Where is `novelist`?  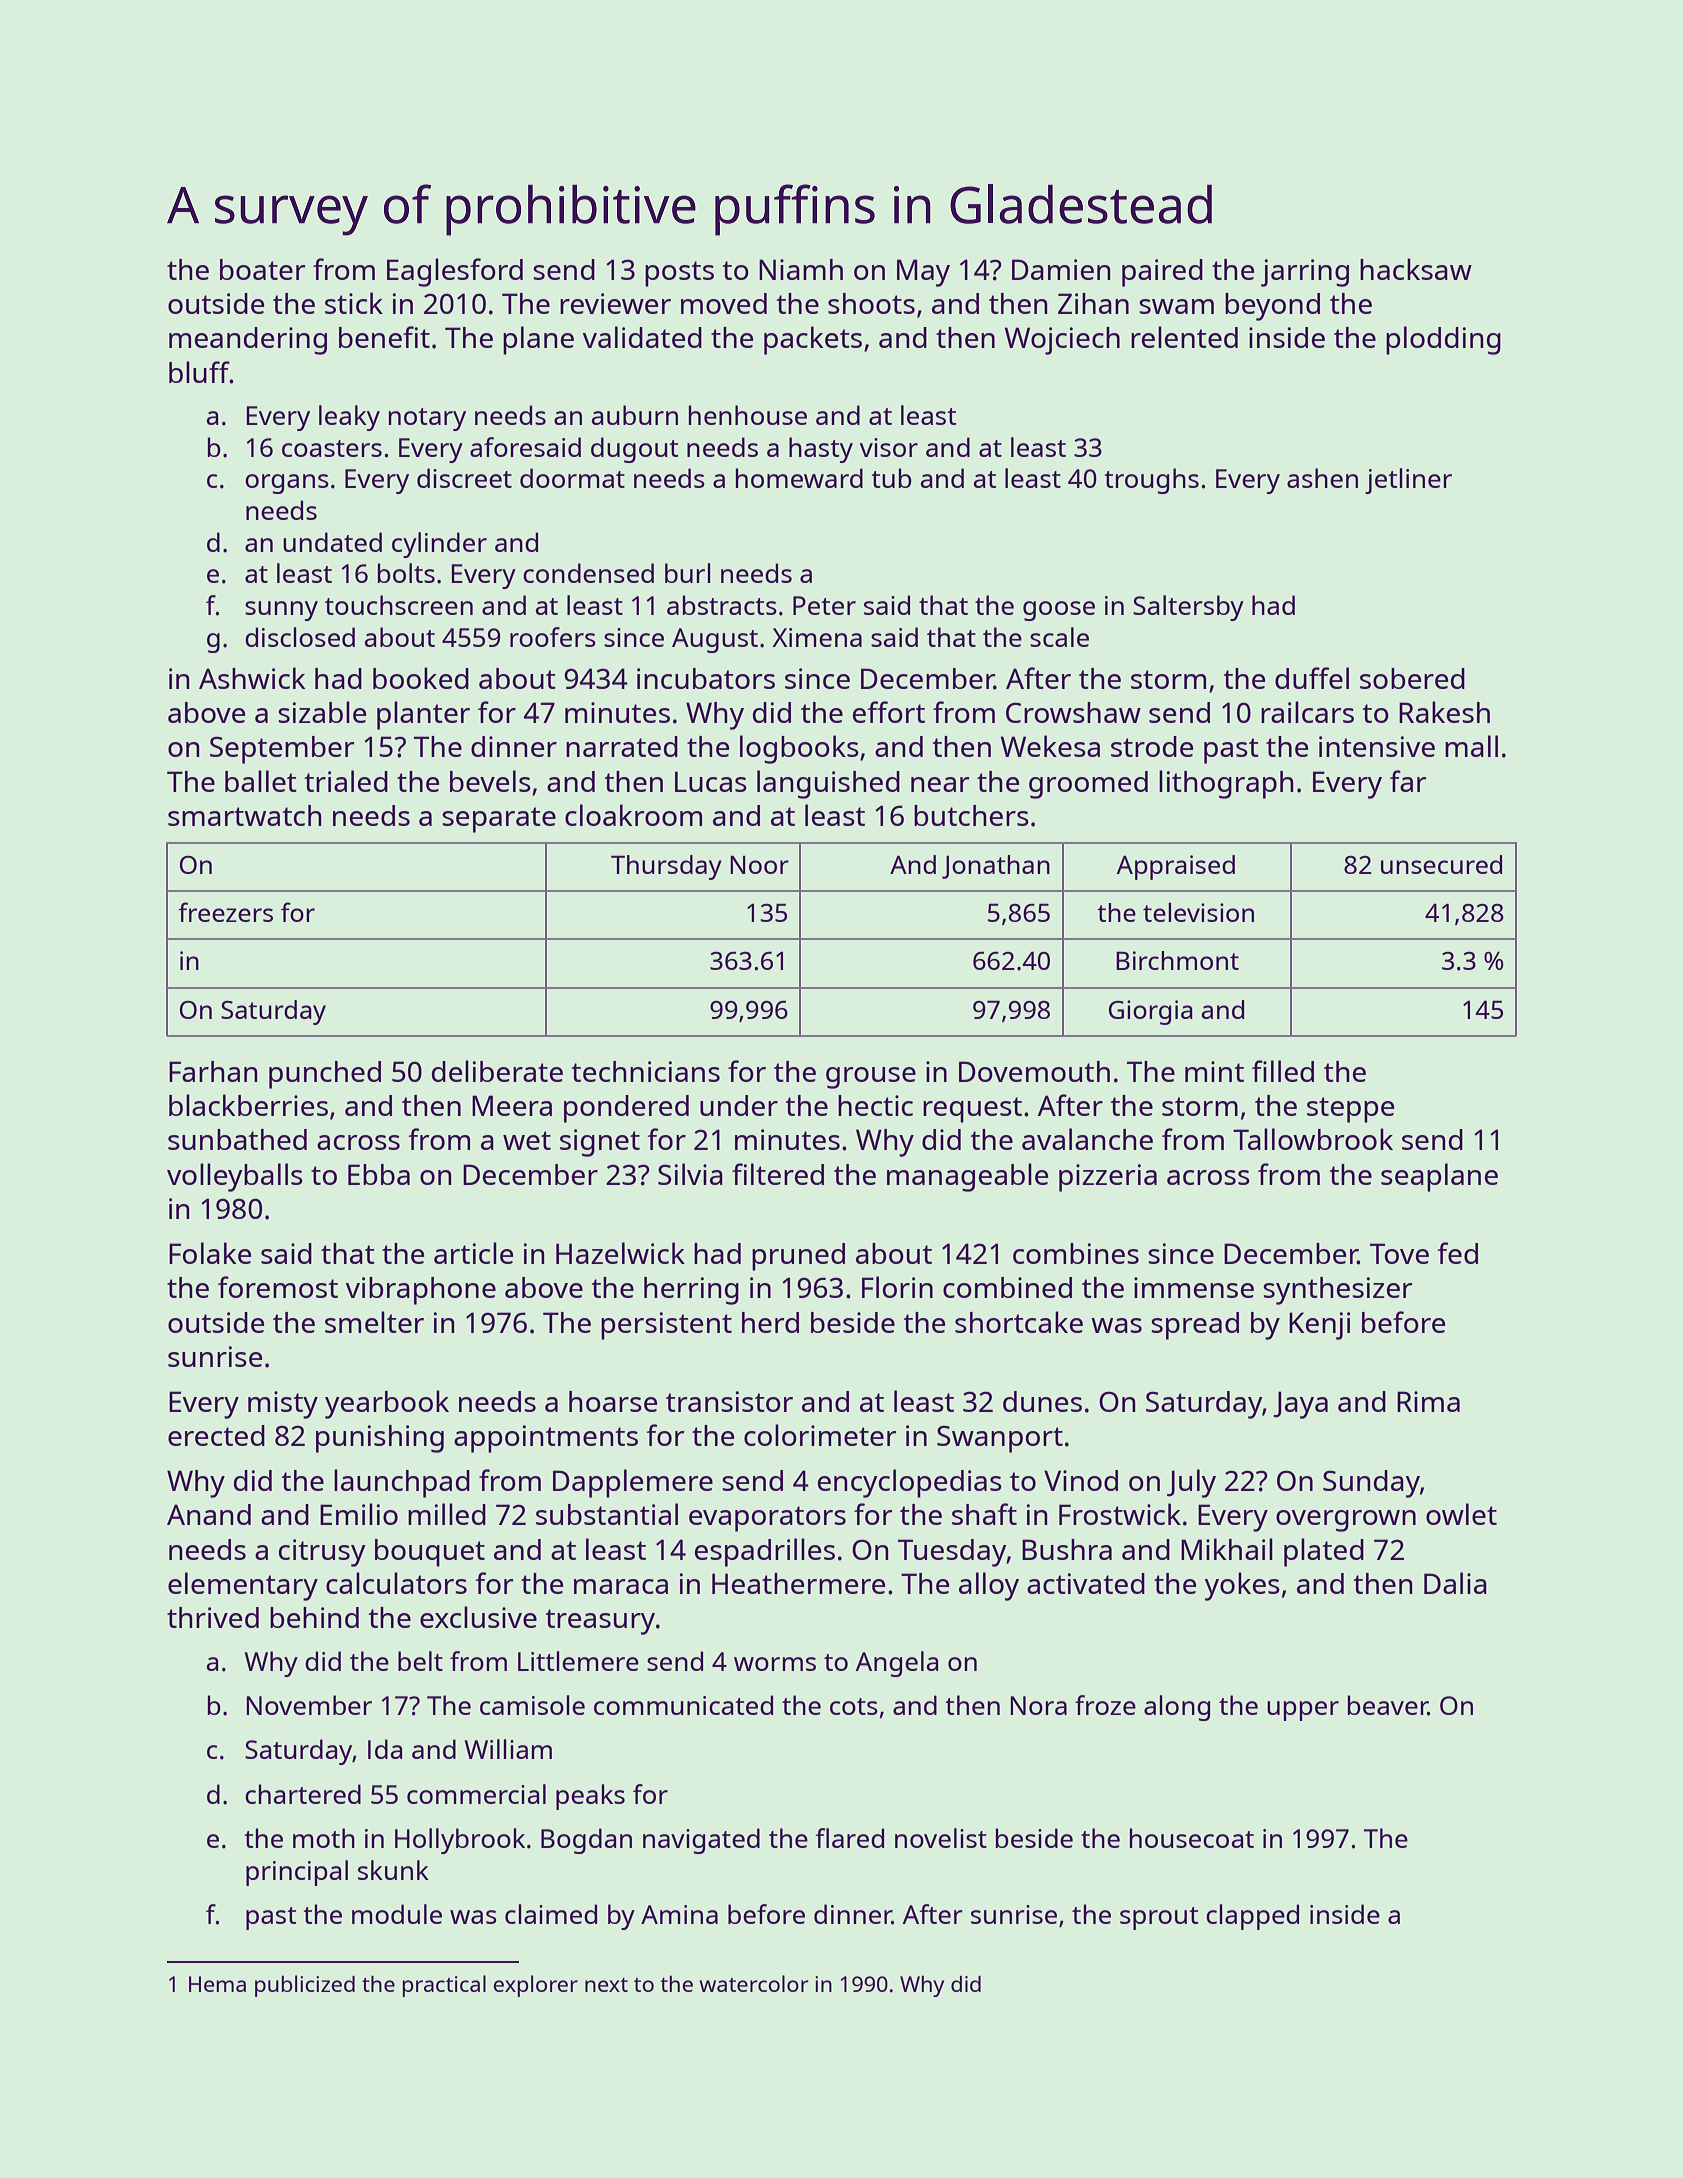 novelist is located at coordinates (941, 1838).
